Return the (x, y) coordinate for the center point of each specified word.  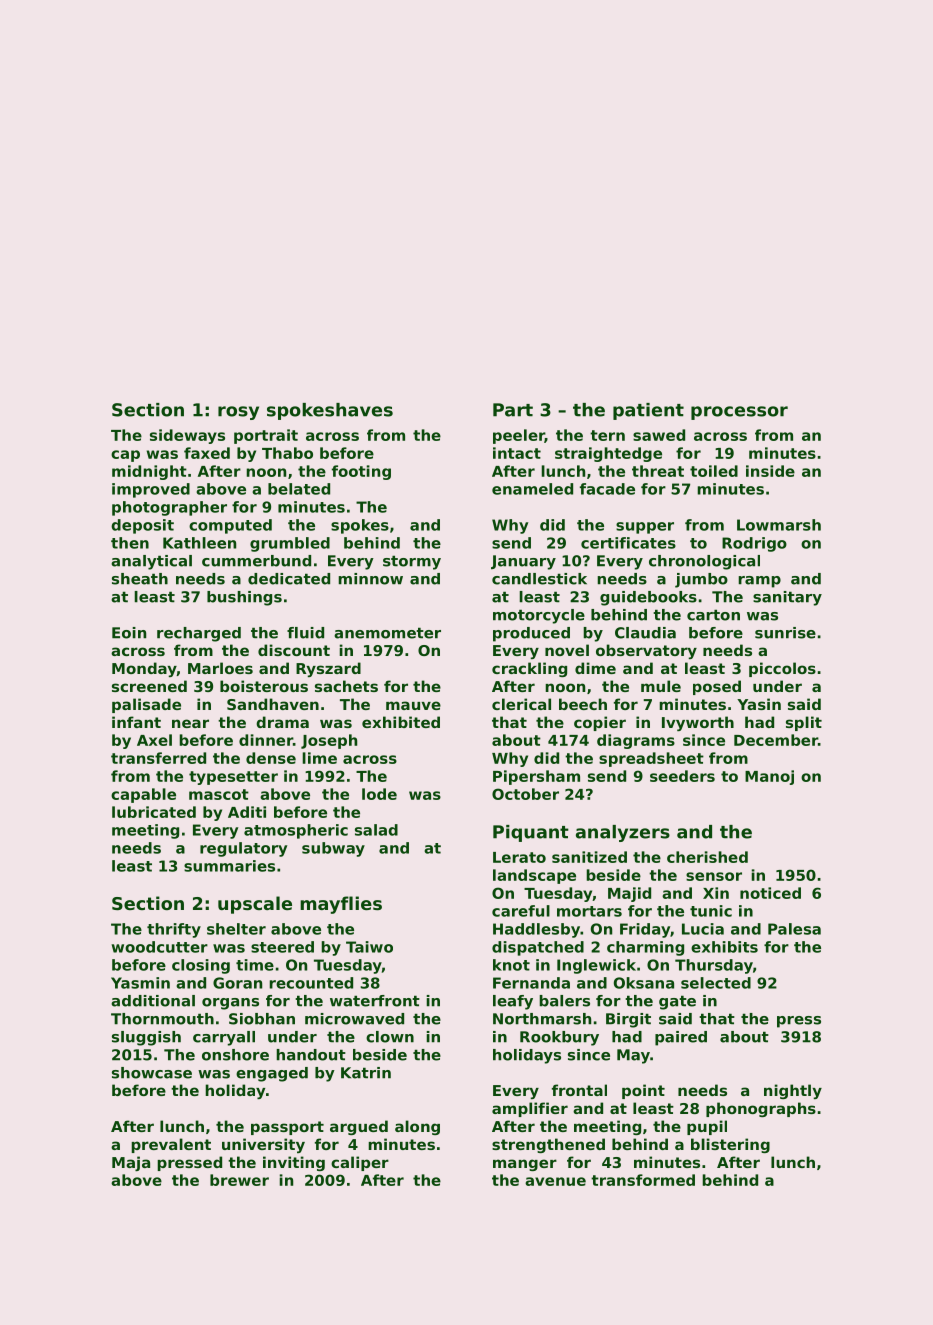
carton (713, 615)
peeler (519, 436)
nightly (793, 1091)
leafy (513, 1002)
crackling (529, 669)
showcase (152, 1073)
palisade (146, 705)
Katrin (366, 1073)
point (643, 1091)
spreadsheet (651, 759)
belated (299, 489)
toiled (714, 471)
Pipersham (536, 777)
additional (153, 1001)
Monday (144, 669)
